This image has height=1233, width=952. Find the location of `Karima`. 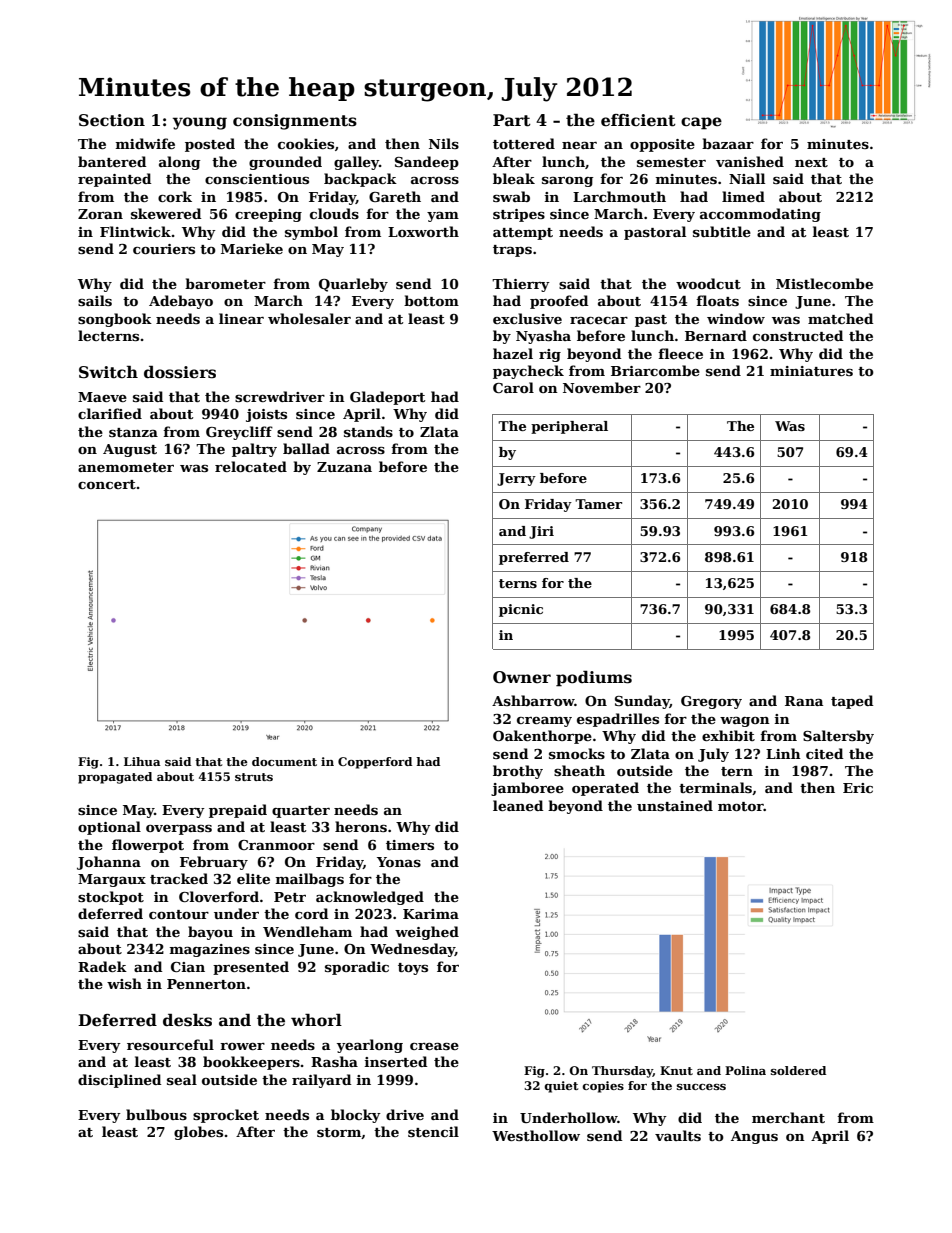

Karima is located at coordinates (431, 914).
